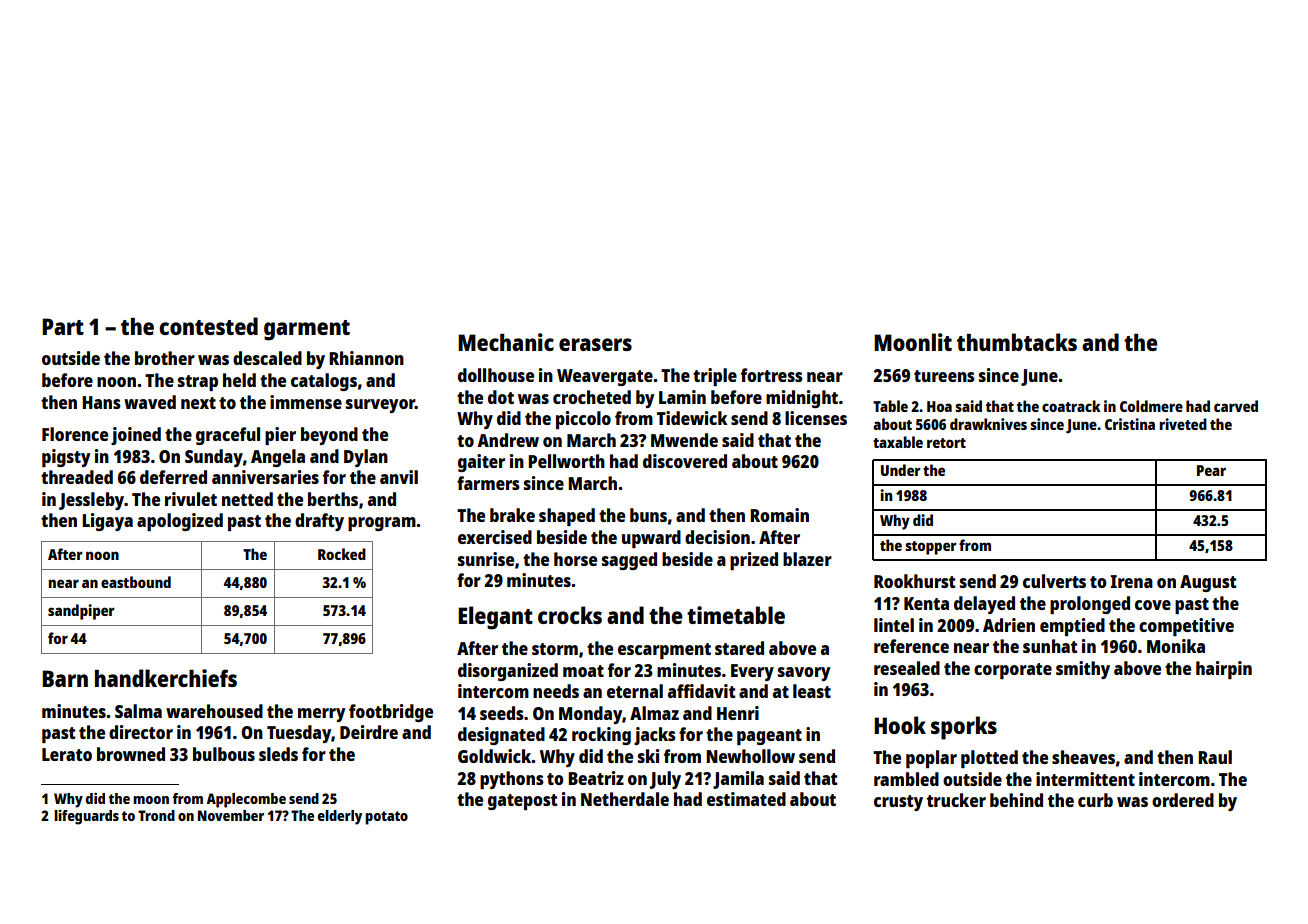  Describe the element at coordinates (63, 326) in the image. I see `Part` at that location.
